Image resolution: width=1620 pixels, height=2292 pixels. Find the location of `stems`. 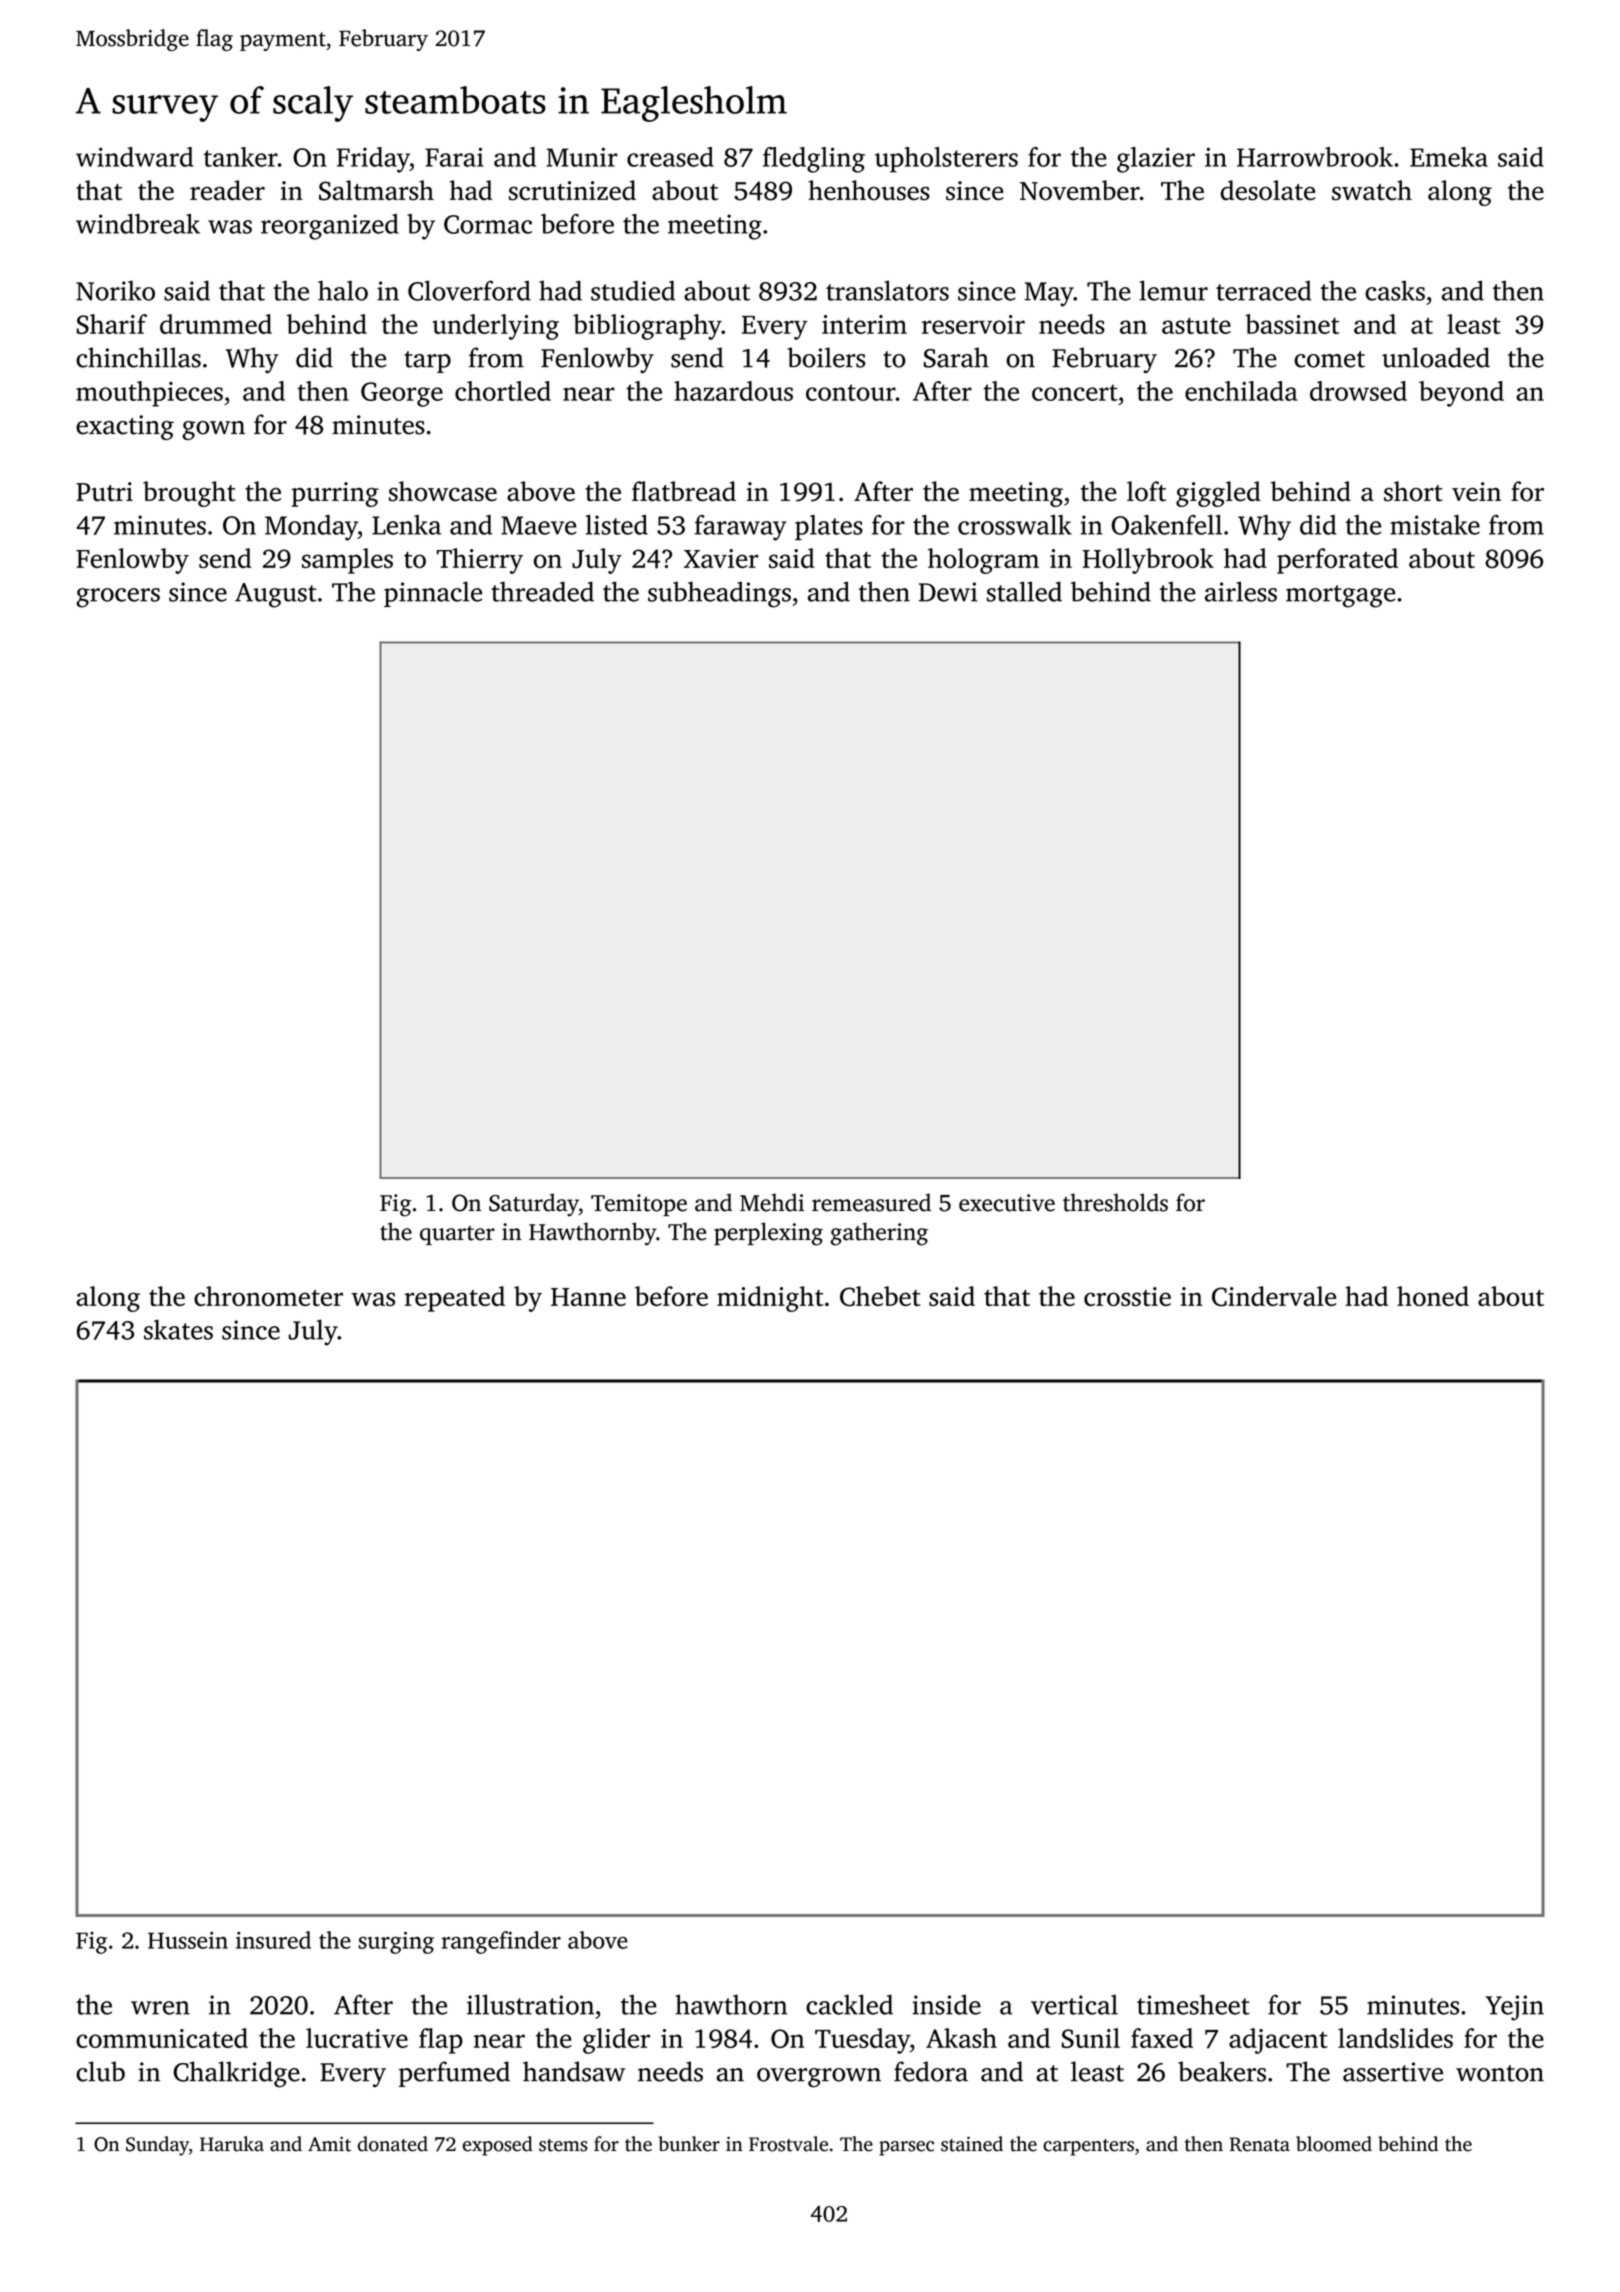

stems is located at coordinates (563, 2145).
